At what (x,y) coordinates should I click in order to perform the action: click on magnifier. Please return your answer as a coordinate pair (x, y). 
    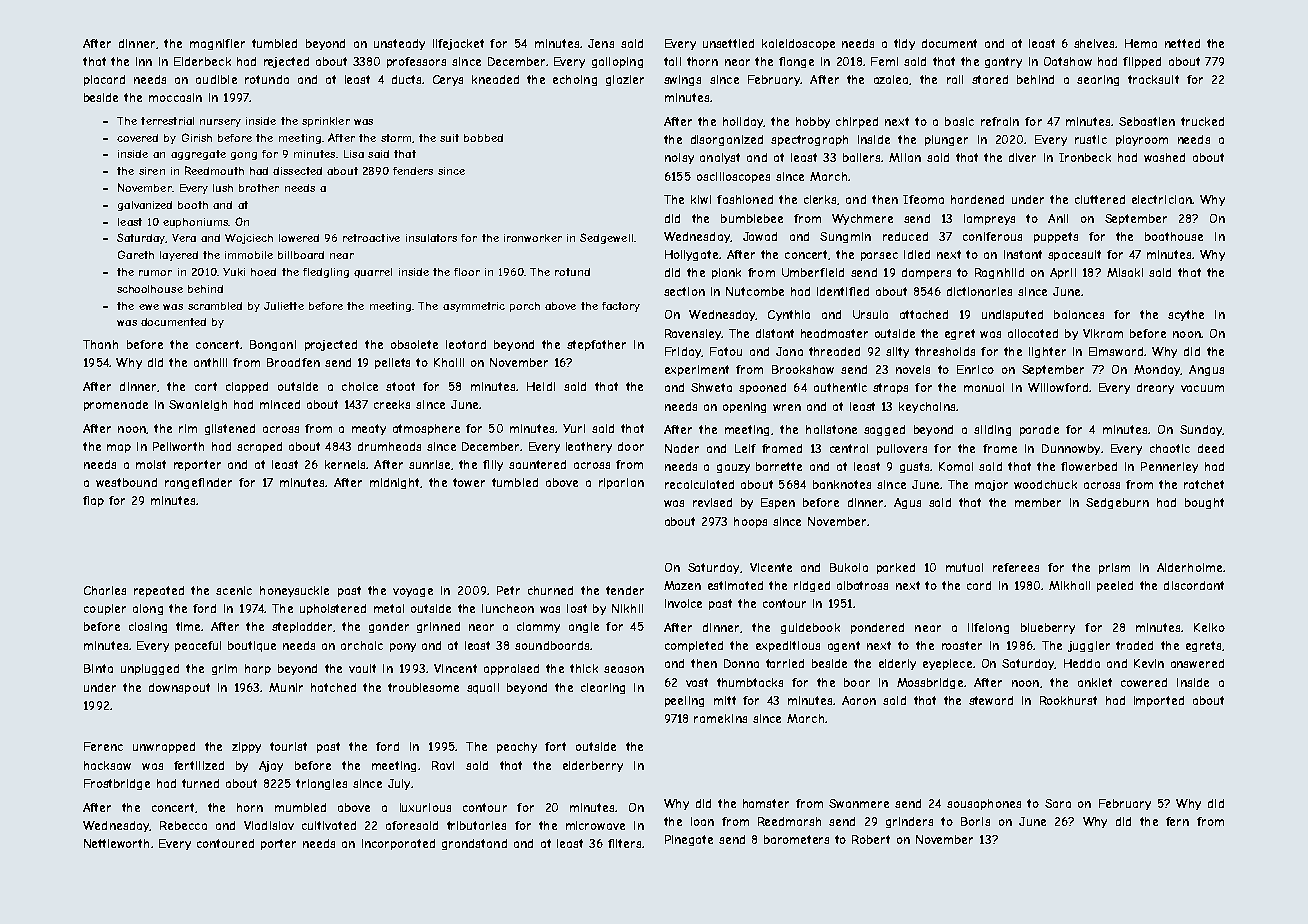
    Looking at the image, I should click on (217, 44).
